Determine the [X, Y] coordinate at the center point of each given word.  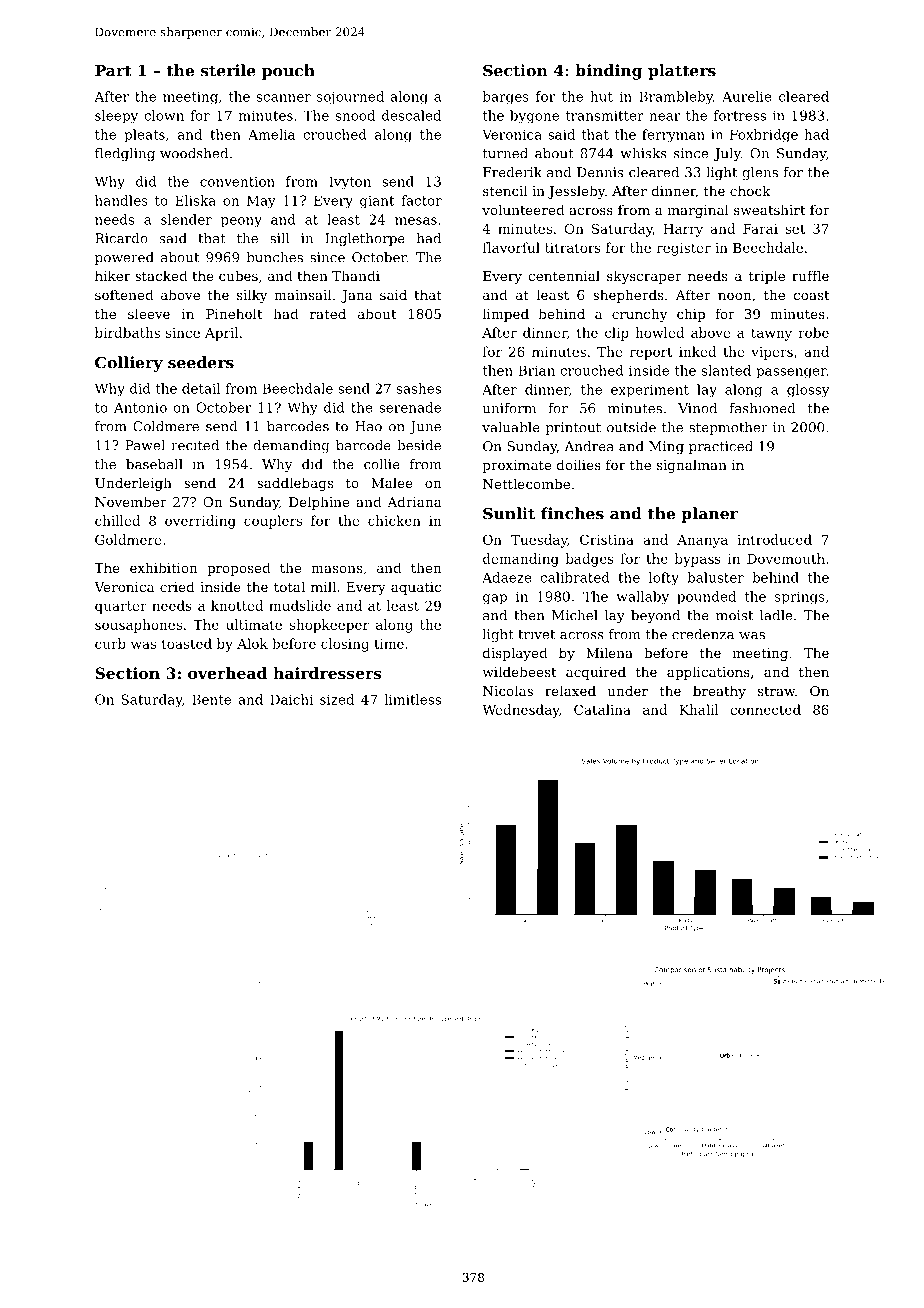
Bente [211, 699]
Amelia [271, 134]
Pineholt [234, 313]
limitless [412, 699]
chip [691, 315]
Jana [357, 296]
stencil [505, 190]
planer [709, 515]
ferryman [673, 136]
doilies [579, 464]
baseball [154, 464]
